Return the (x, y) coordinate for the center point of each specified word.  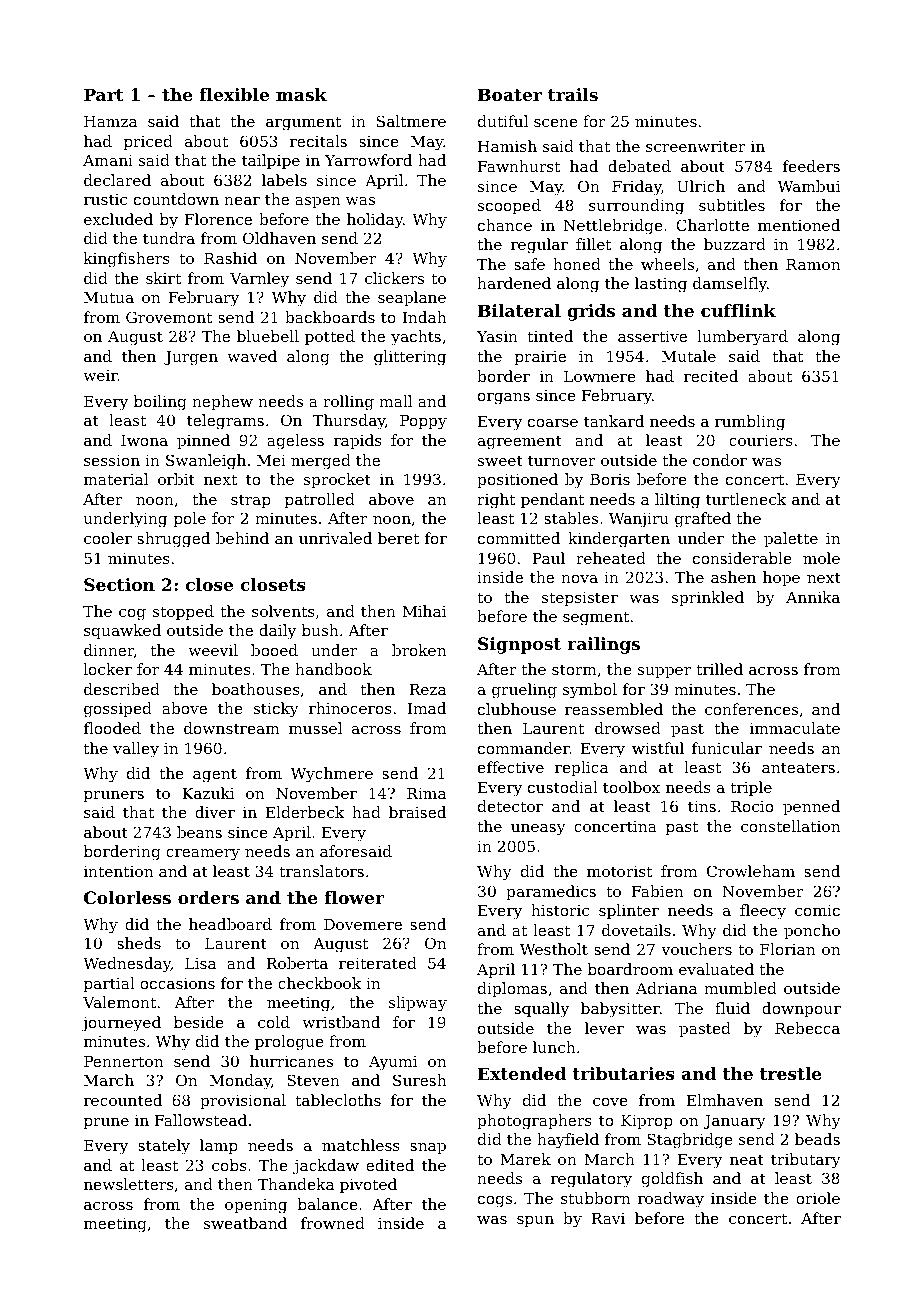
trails (573, 94)
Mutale (689, 356)
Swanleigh (206, 462)
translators (322, 871)
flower (354, 897)
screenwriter (696, 146)
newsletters (129, 1184)
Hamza (110, 121)
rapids (358, 441)
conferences (751, 709)
